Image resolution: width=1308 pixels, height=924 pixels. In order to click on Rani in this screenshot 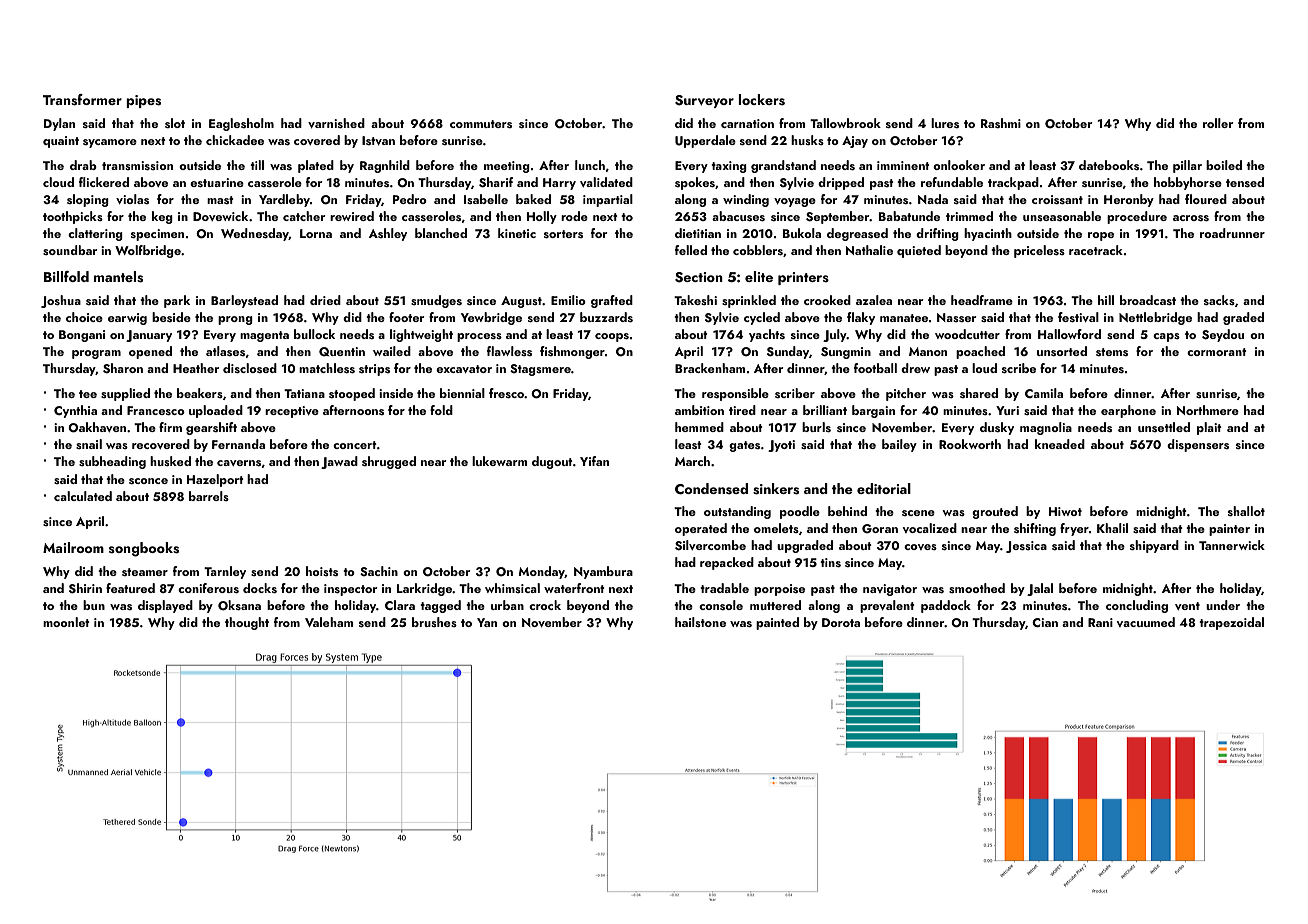, I will do `click(1100, 622)`.
